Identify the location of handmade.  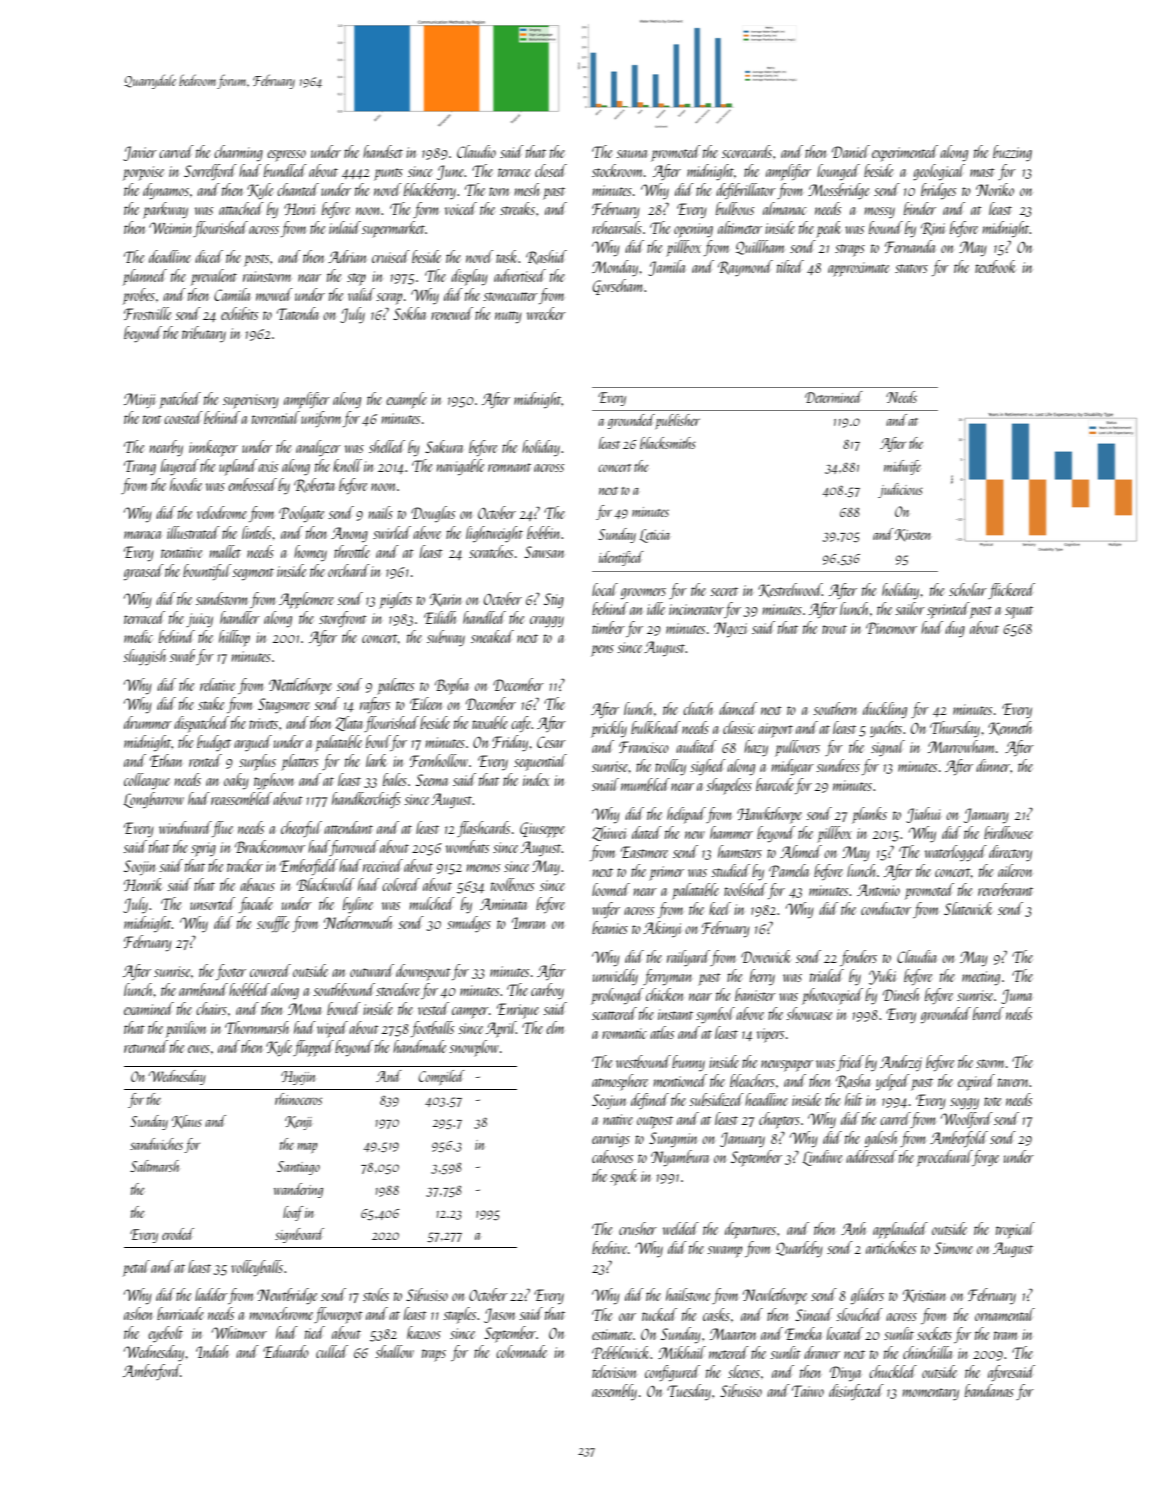
(419, 1046).
